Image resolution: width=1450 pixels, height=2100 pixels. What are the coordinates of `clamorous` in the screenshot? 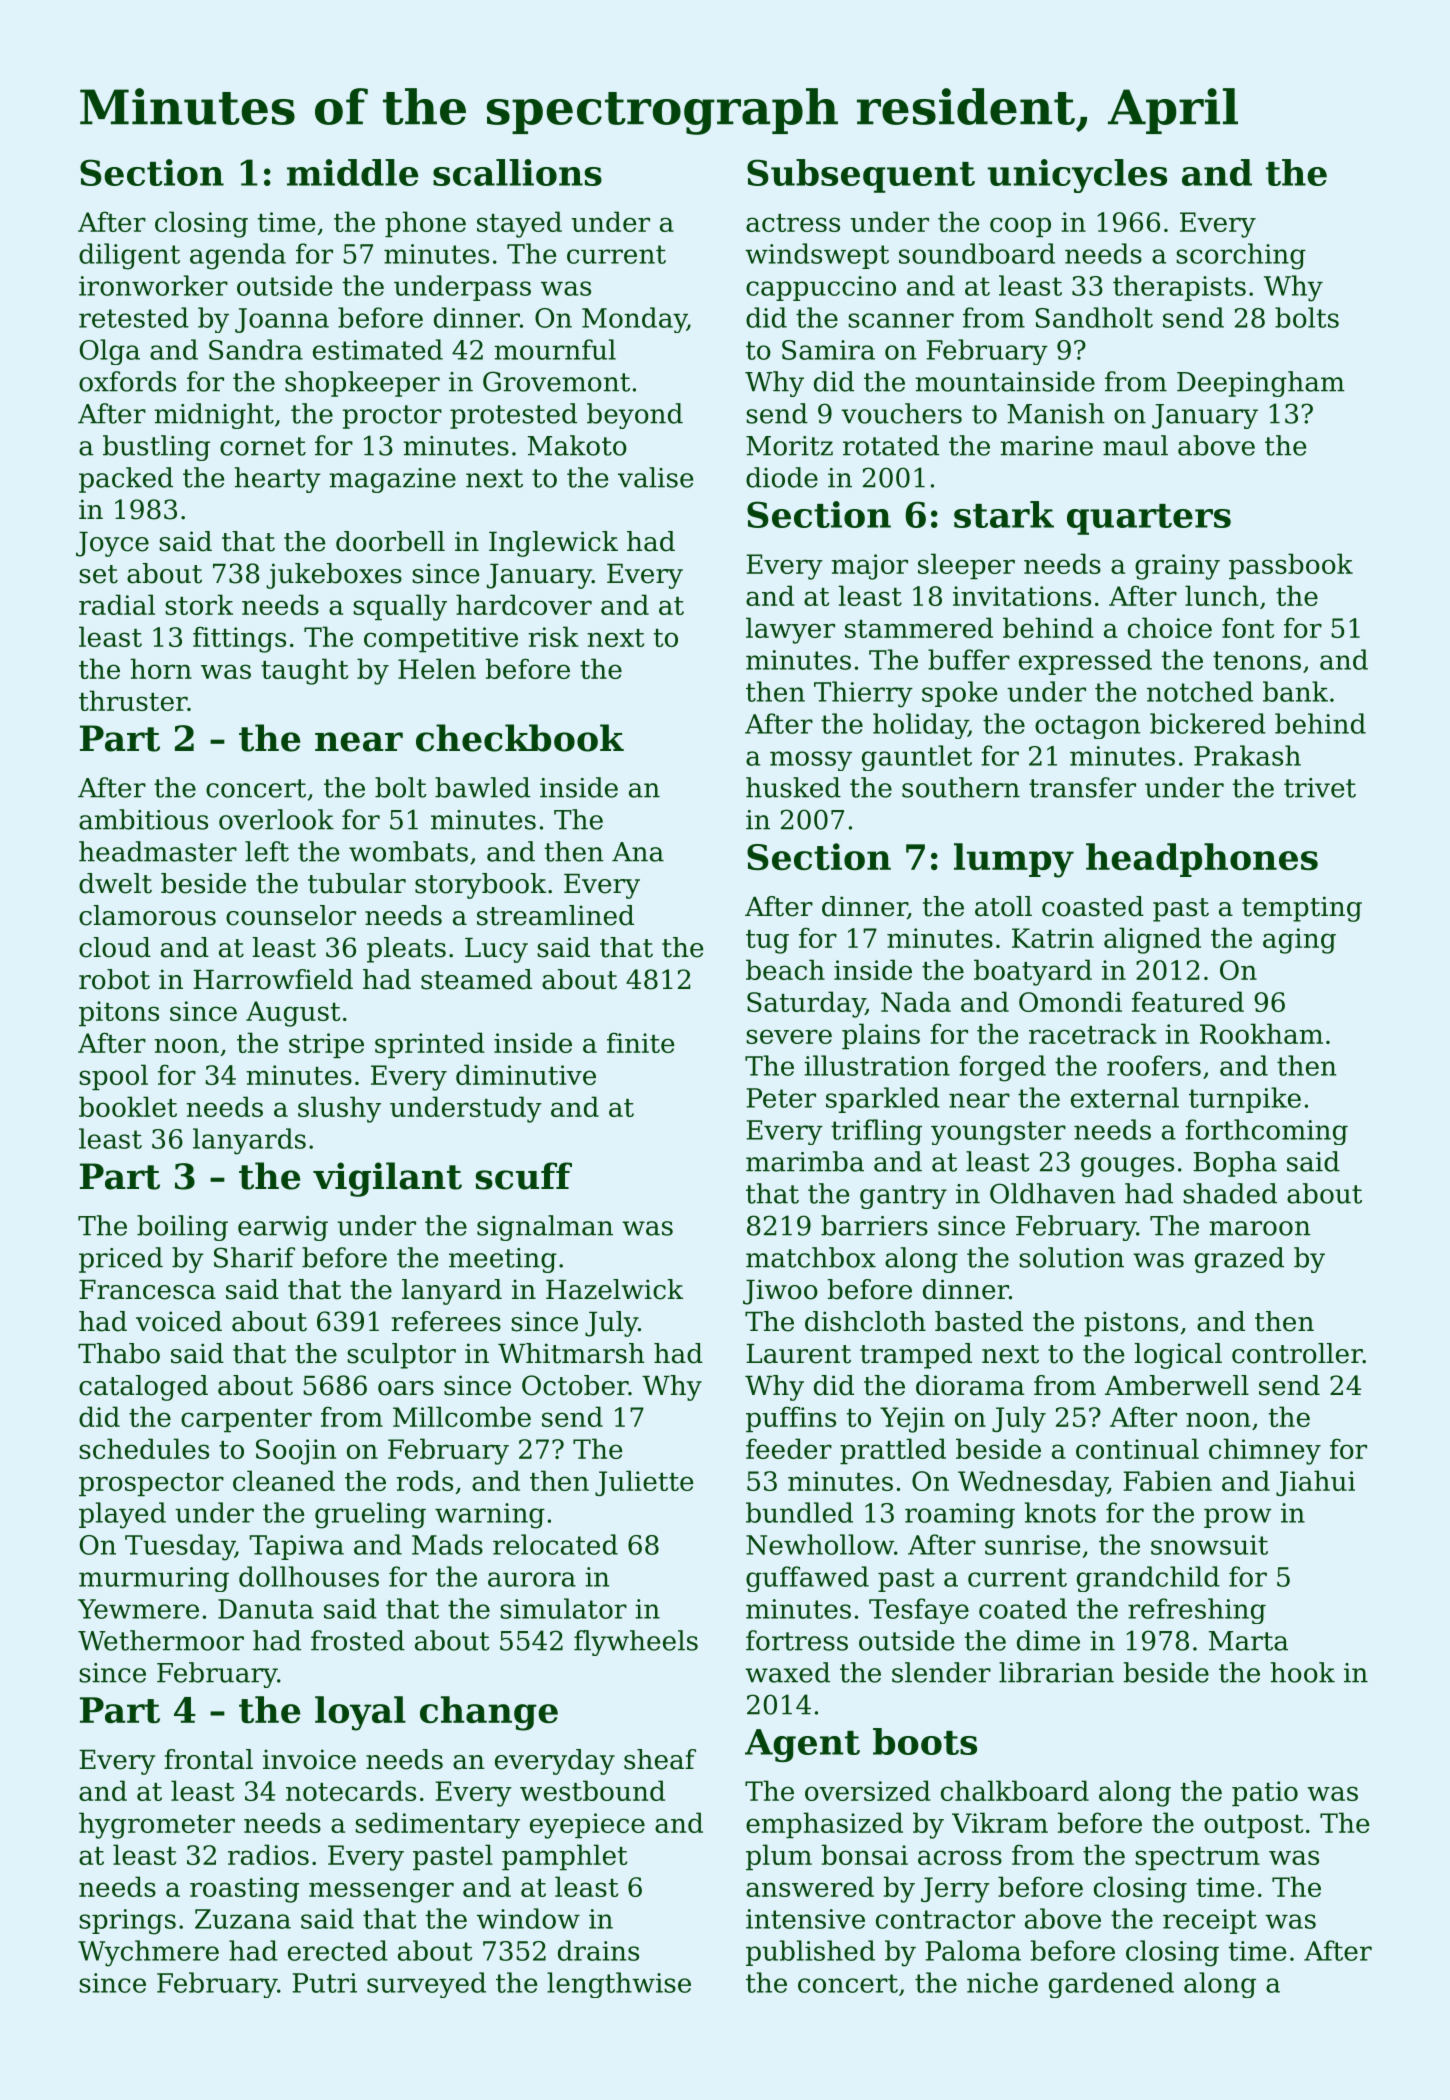 It's located at (147, 915).
